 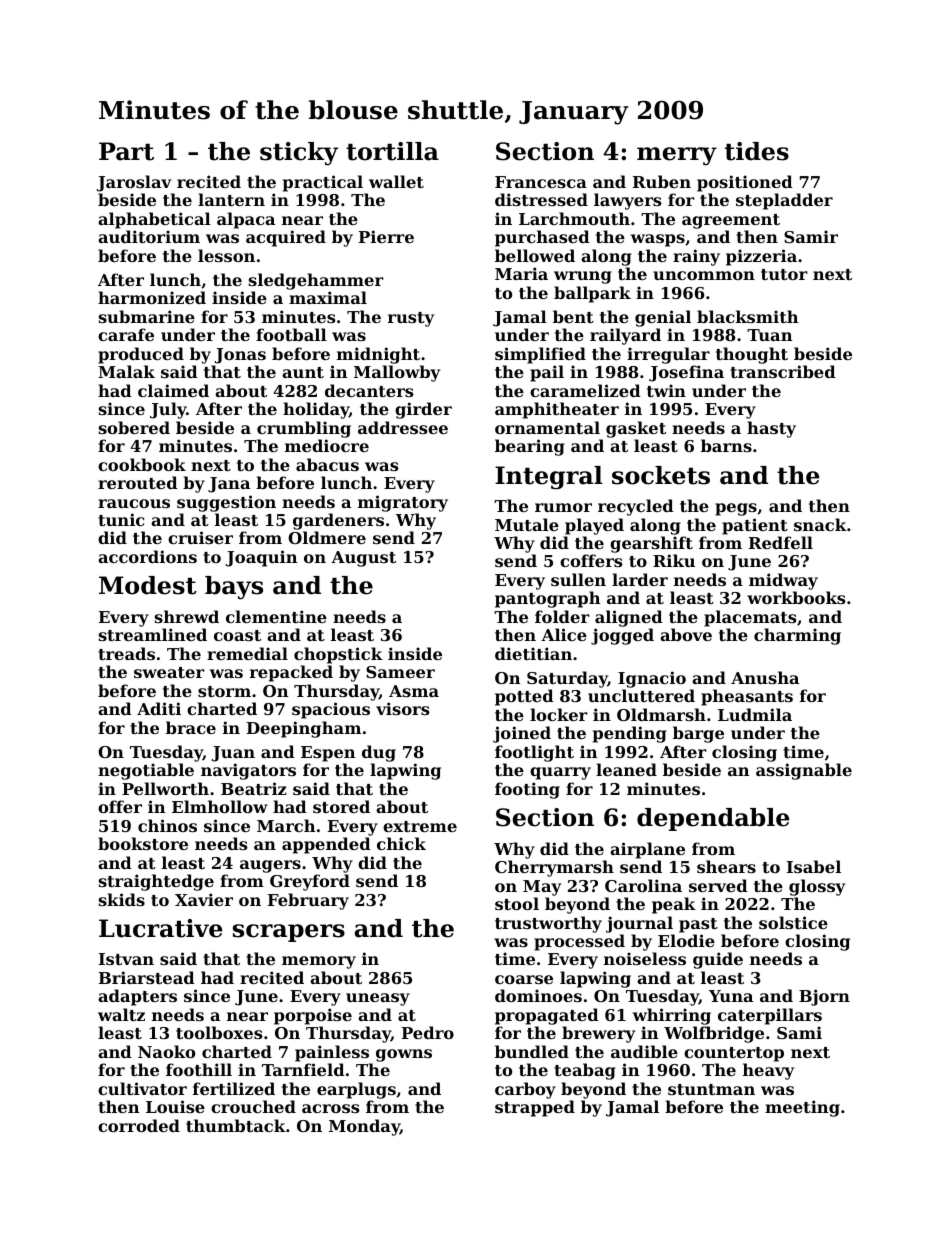 I want to click on Joaquin, so click(x=261, y=558).
